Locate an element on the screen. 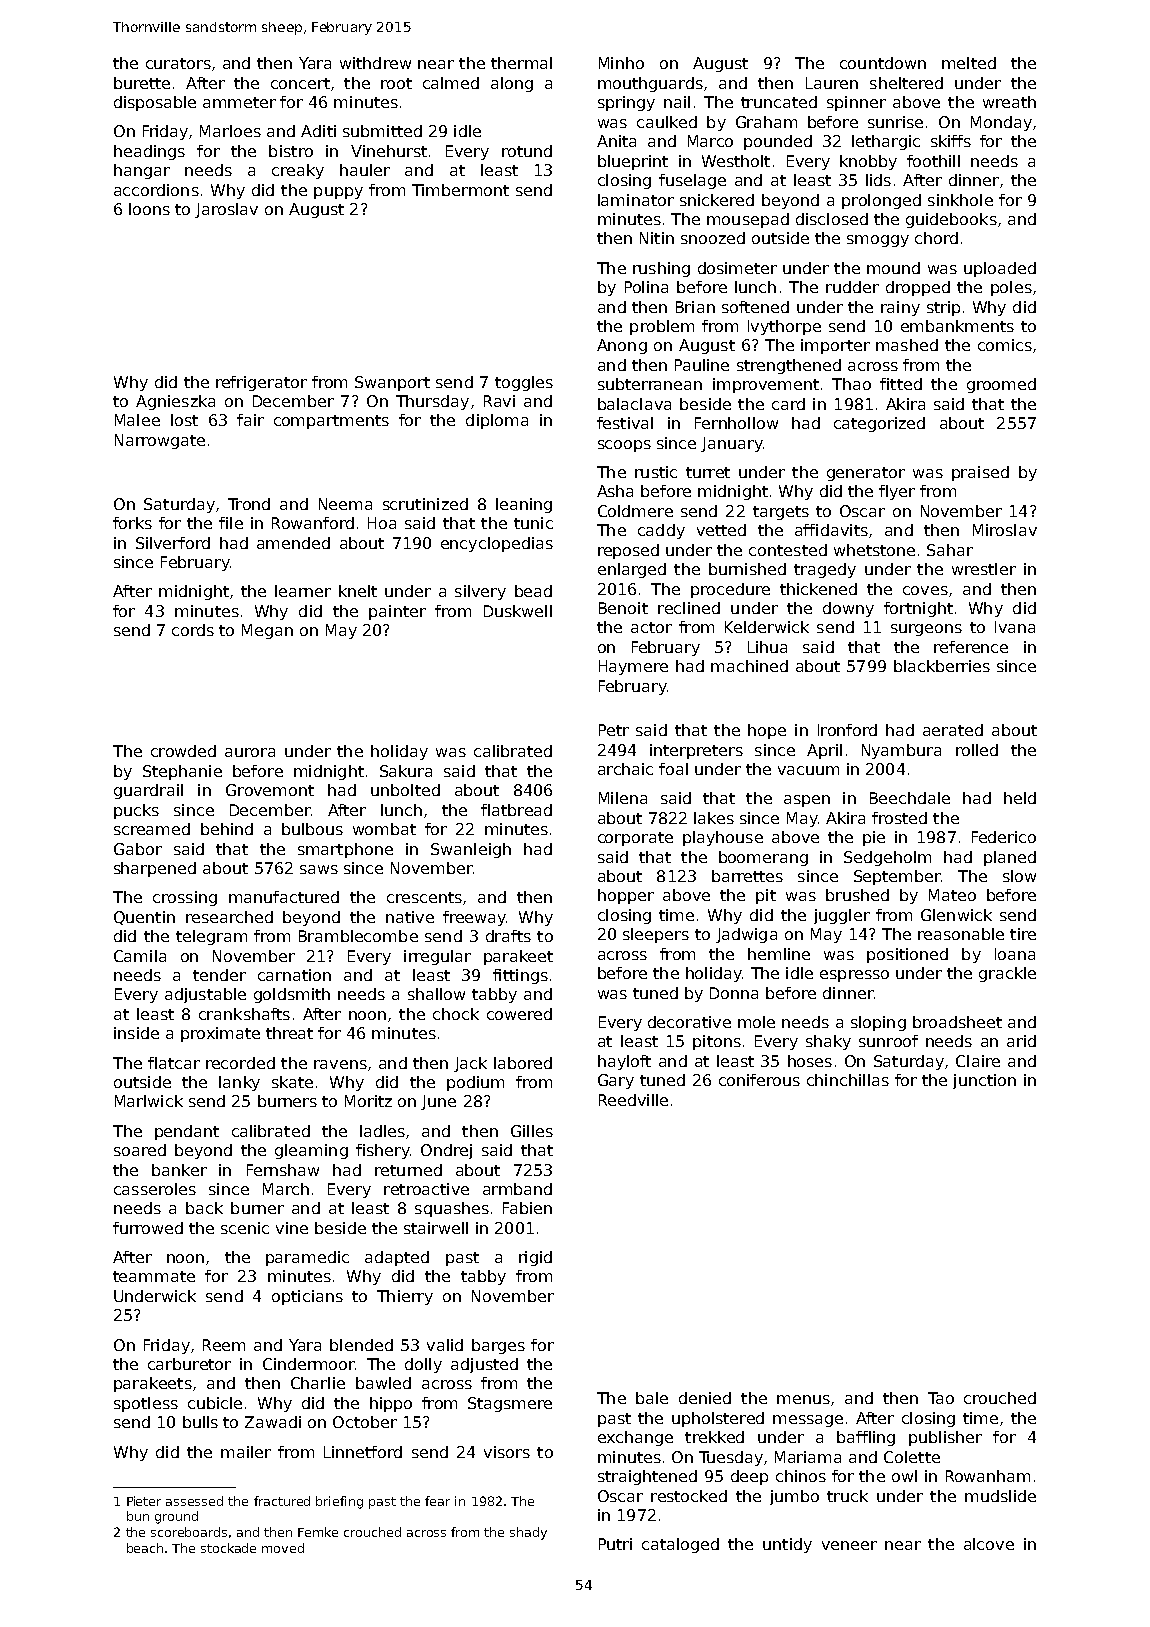  paramedic is located at coordinates (307, 1258).
